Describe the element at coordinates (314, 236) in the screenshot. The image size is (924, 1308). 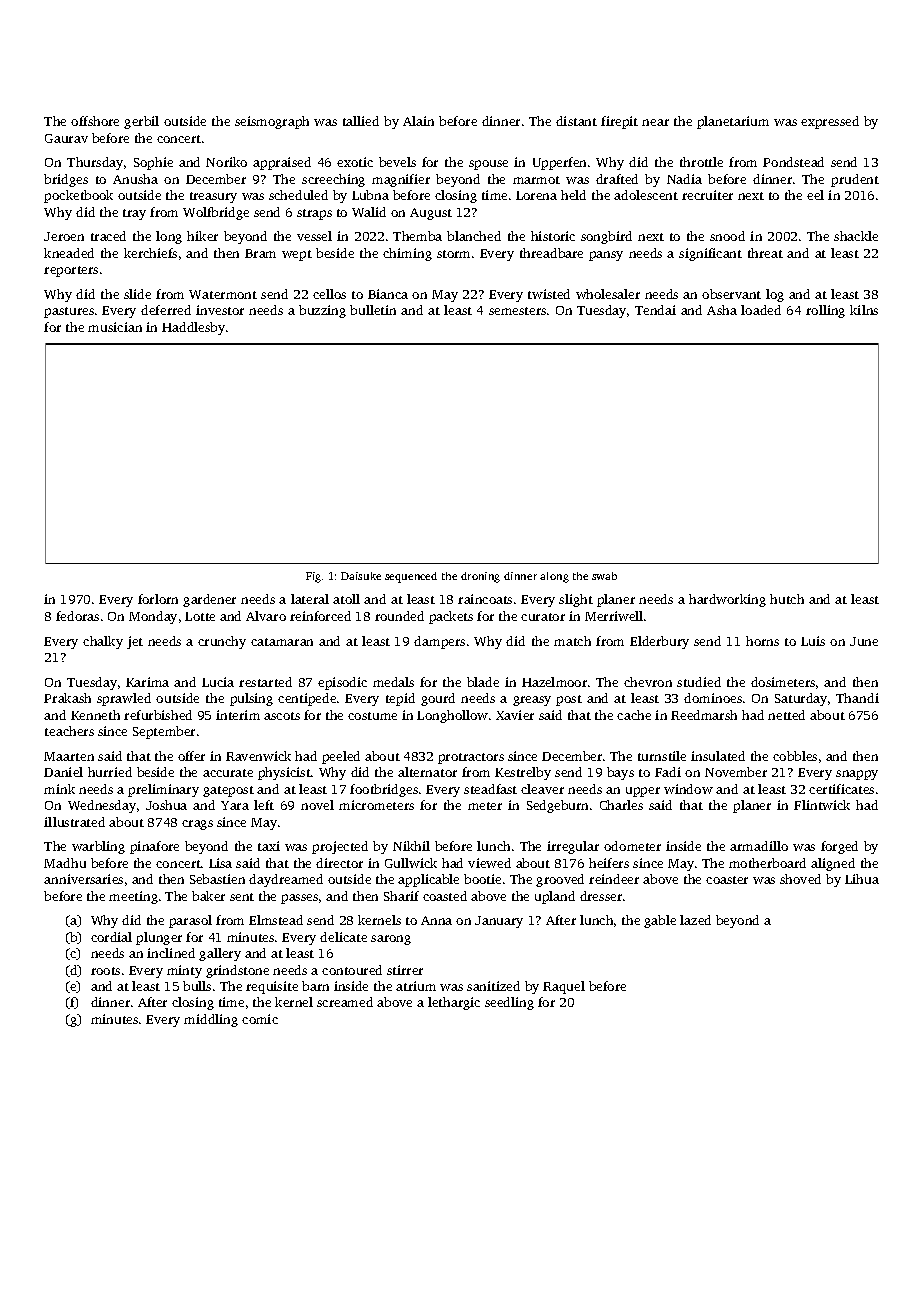
I see `vessel` at that location.
